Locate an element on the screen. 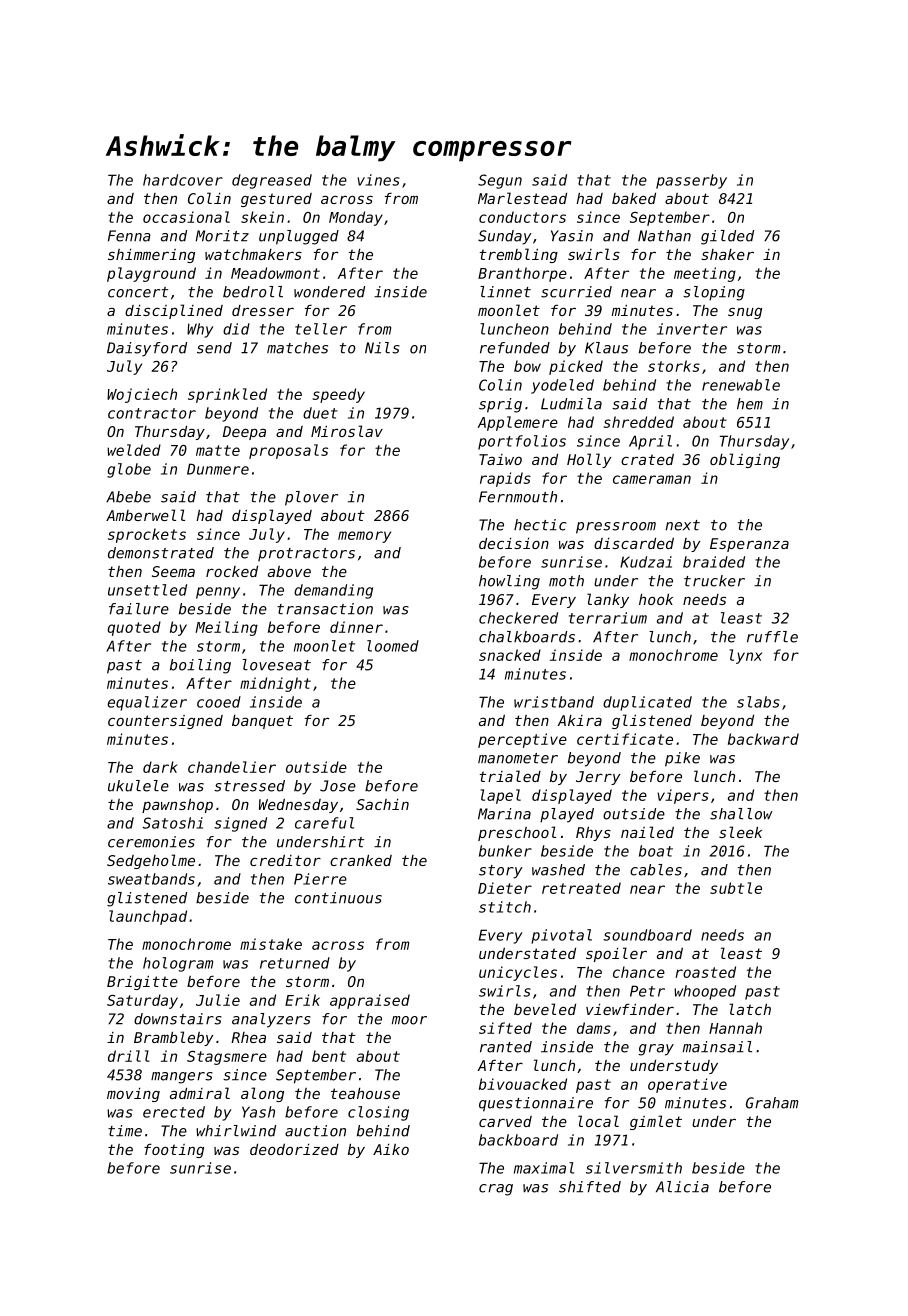  obliging is located at coordinates (745, 460).
